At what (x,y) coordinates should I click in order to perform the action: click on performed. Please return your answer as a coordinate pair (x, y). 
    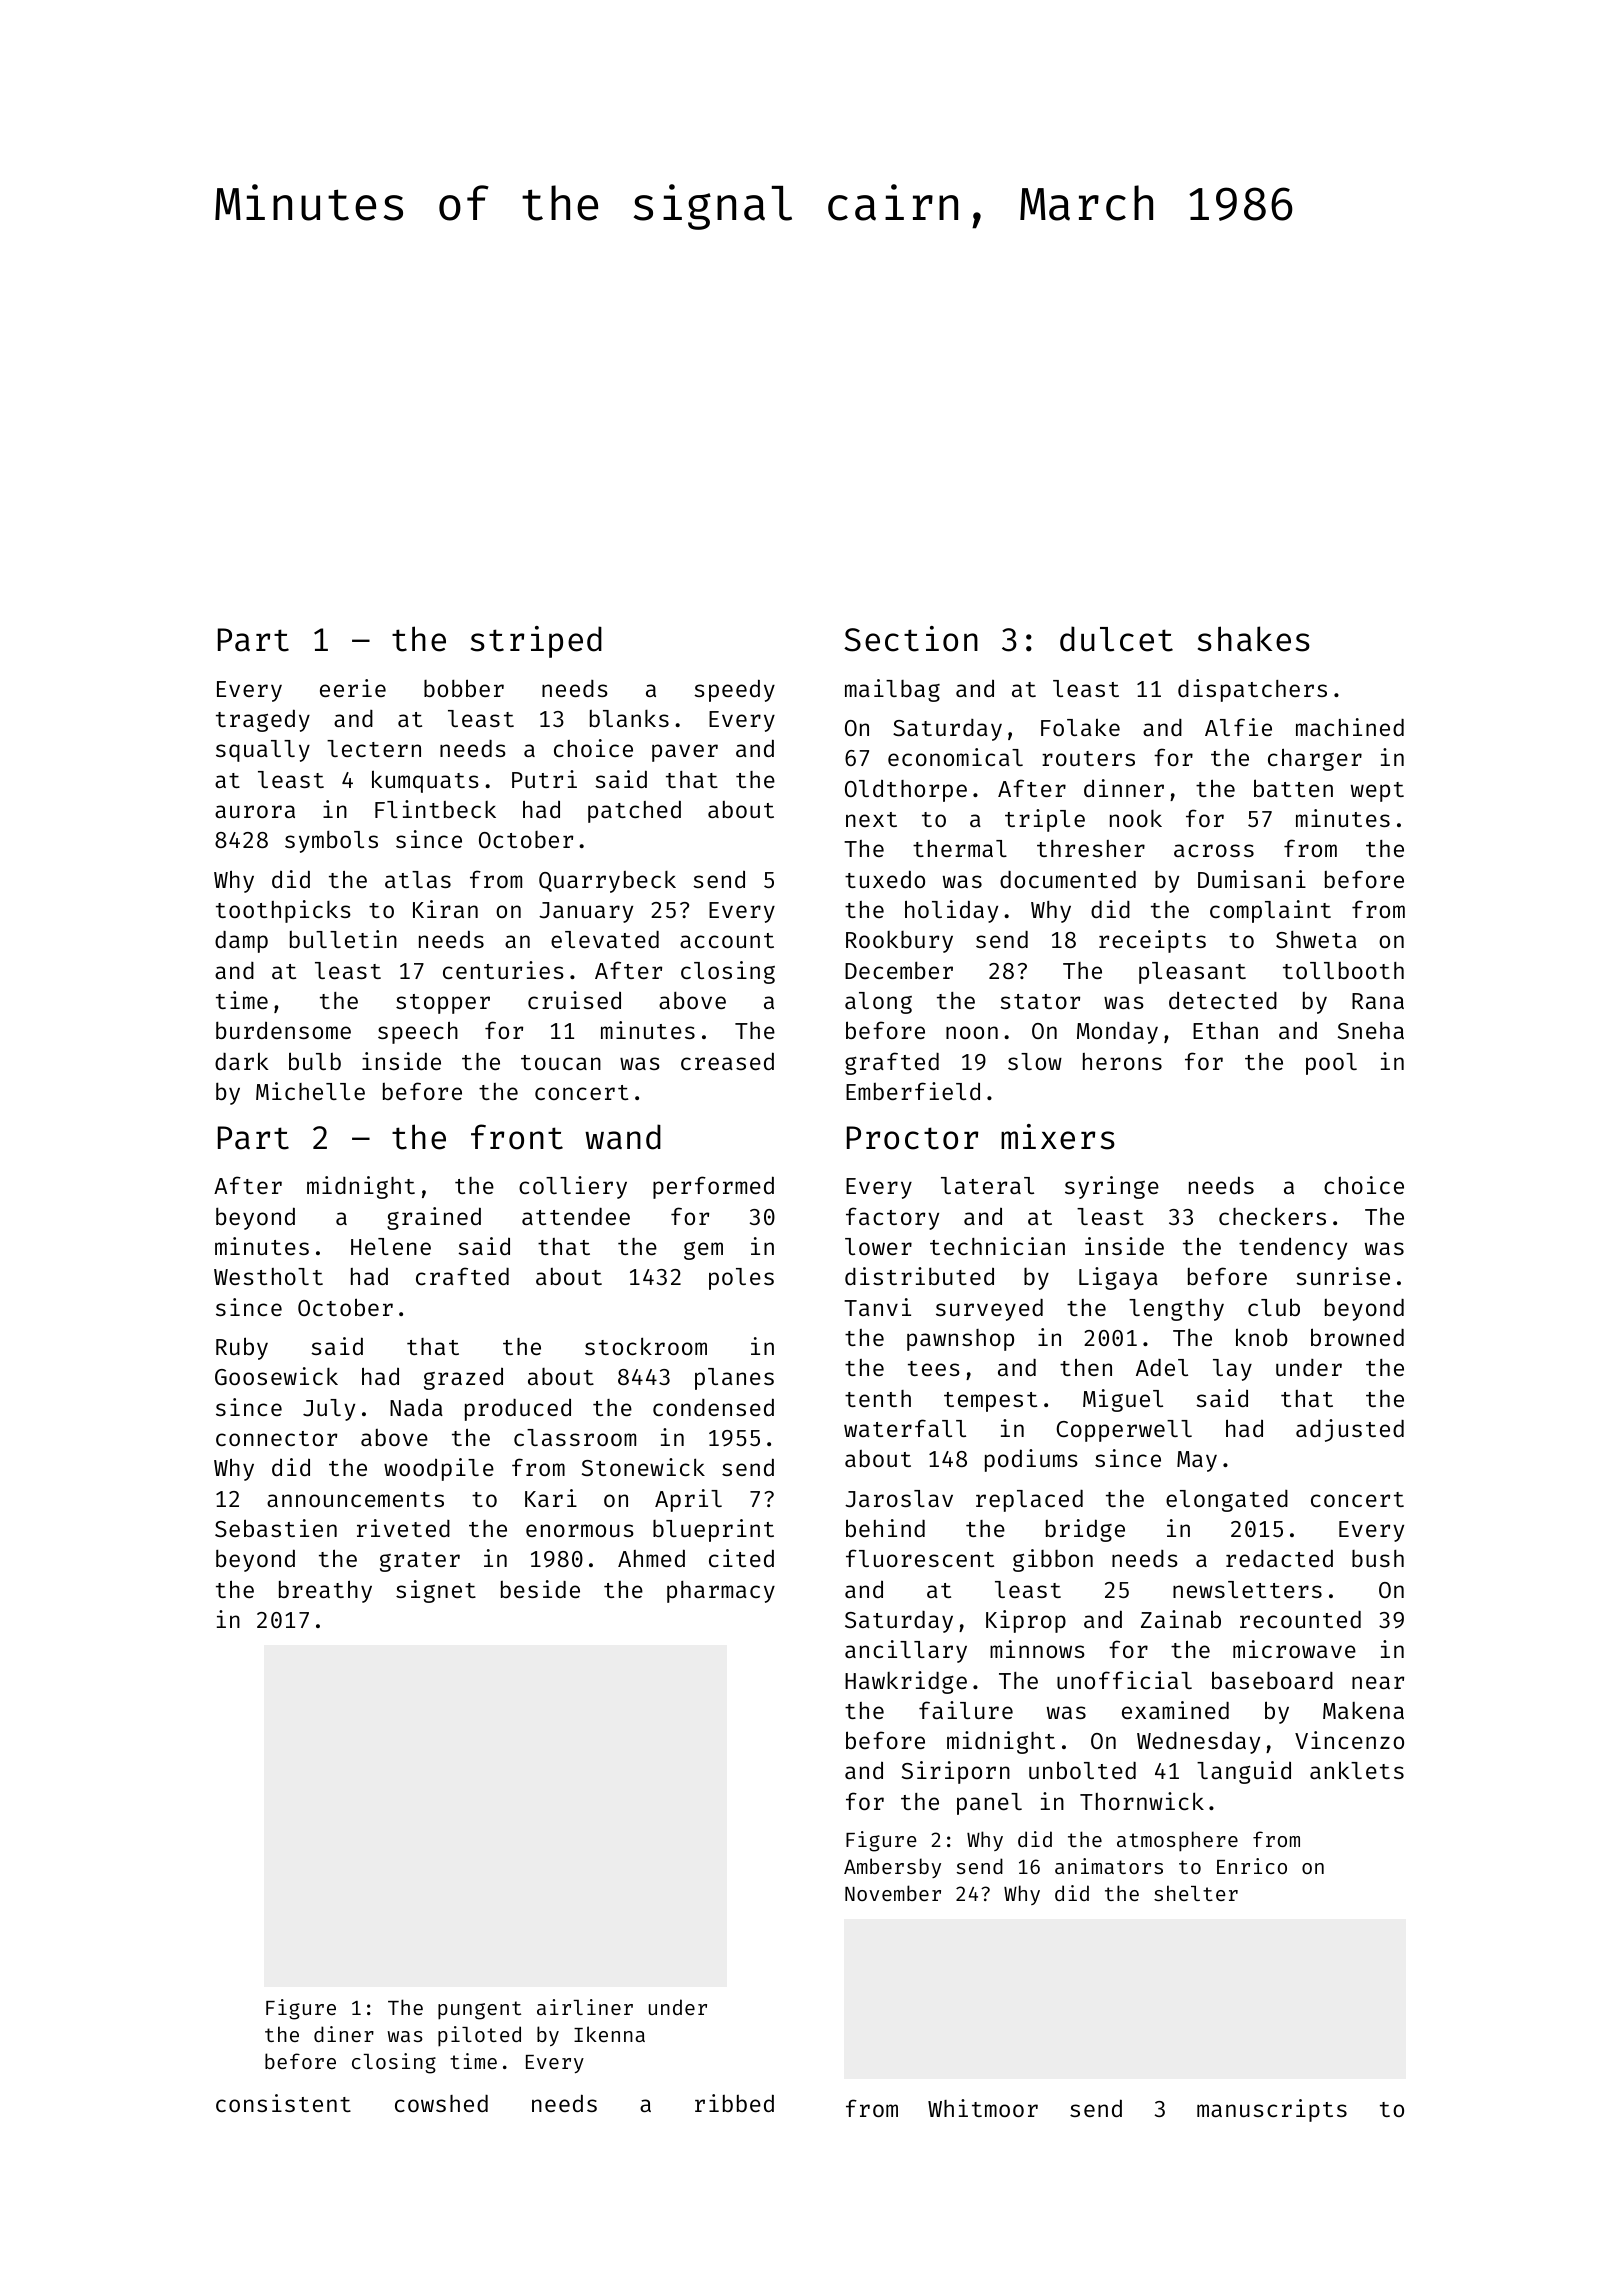
    Looking at the image, I should click on (713, 1187).
